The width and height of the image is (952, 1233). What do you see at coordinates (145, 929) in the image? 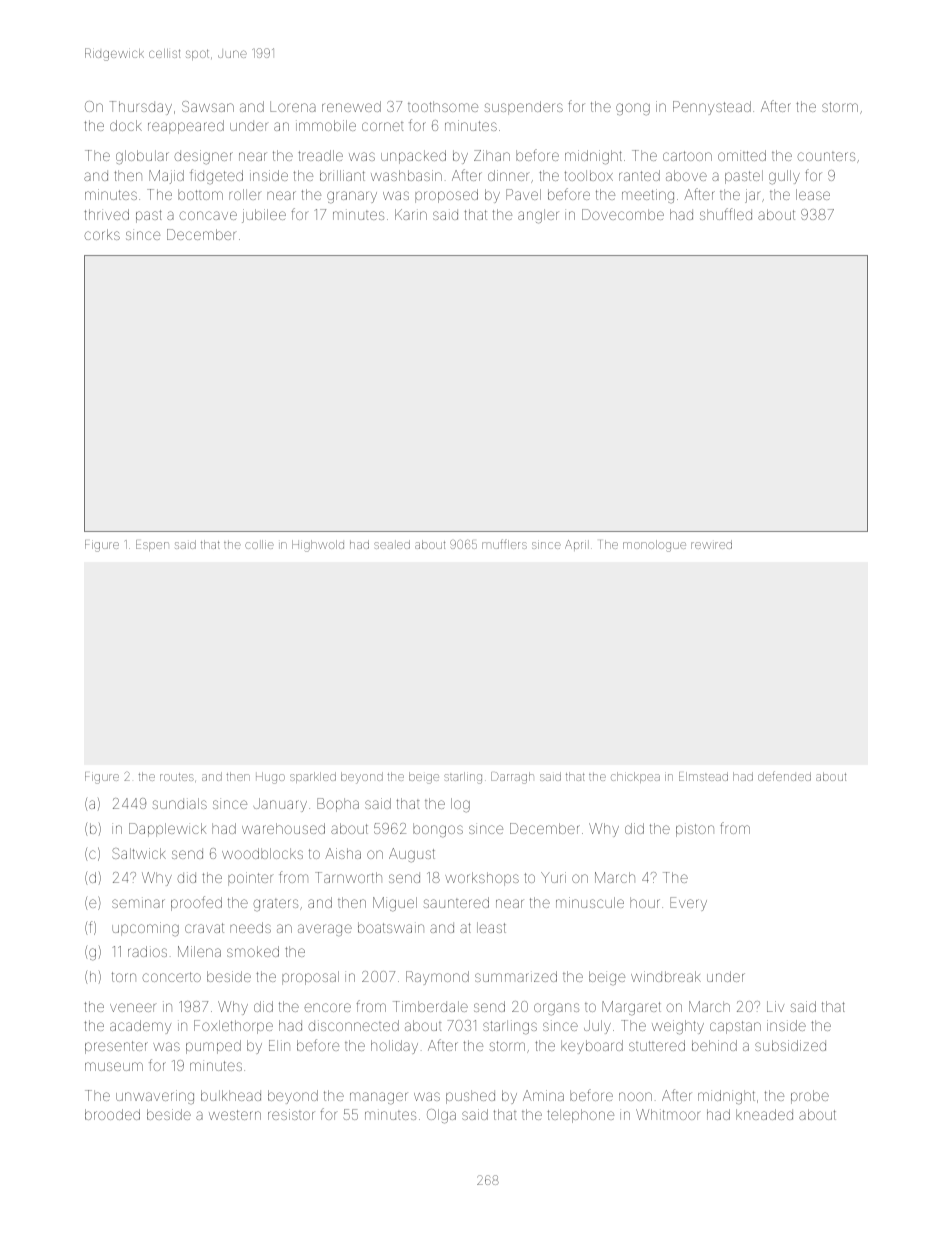
I see `upcoming` at bounding box center [145, 929].
